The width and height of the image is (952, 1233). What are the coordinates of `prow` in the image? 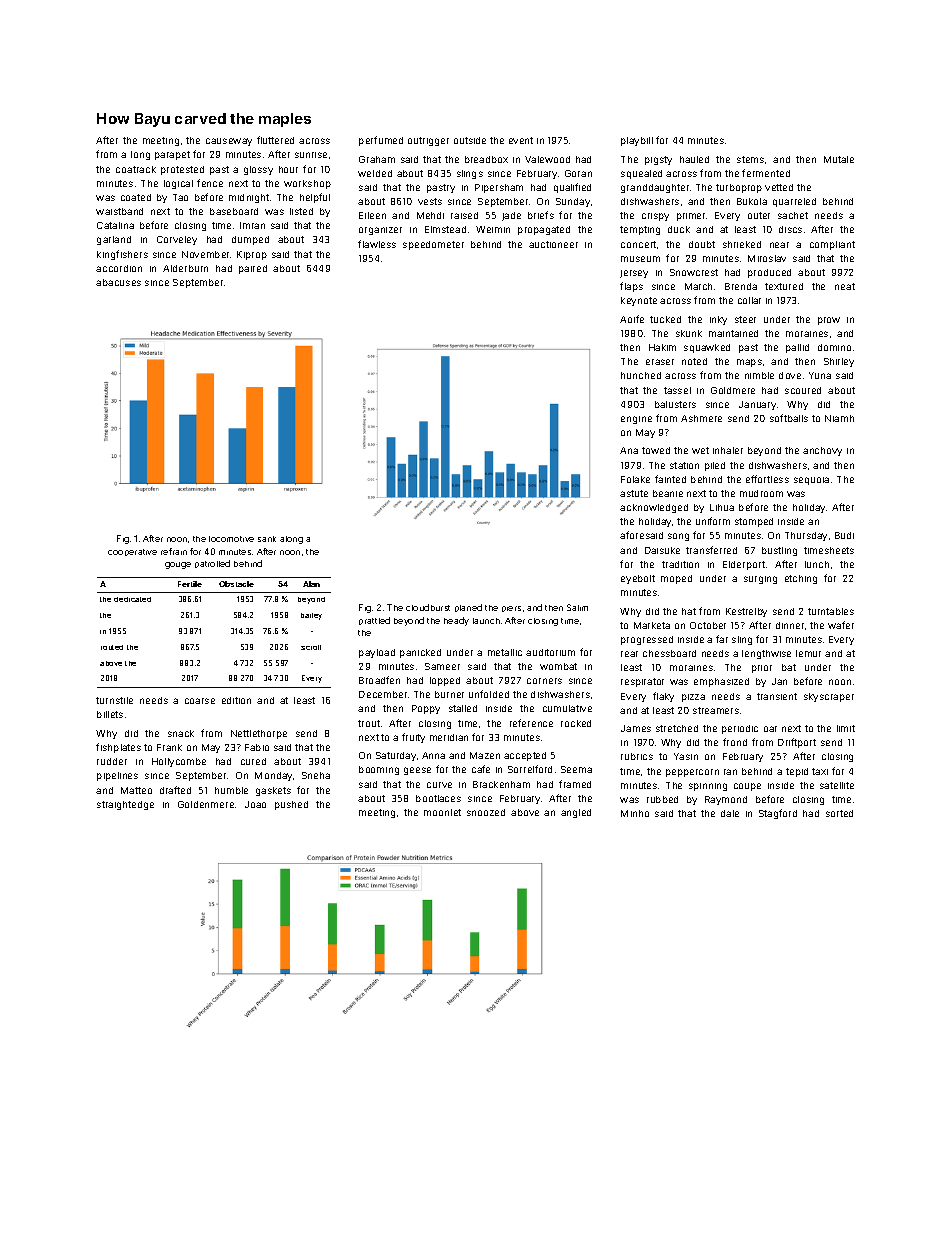 It's located at (829, 321).
